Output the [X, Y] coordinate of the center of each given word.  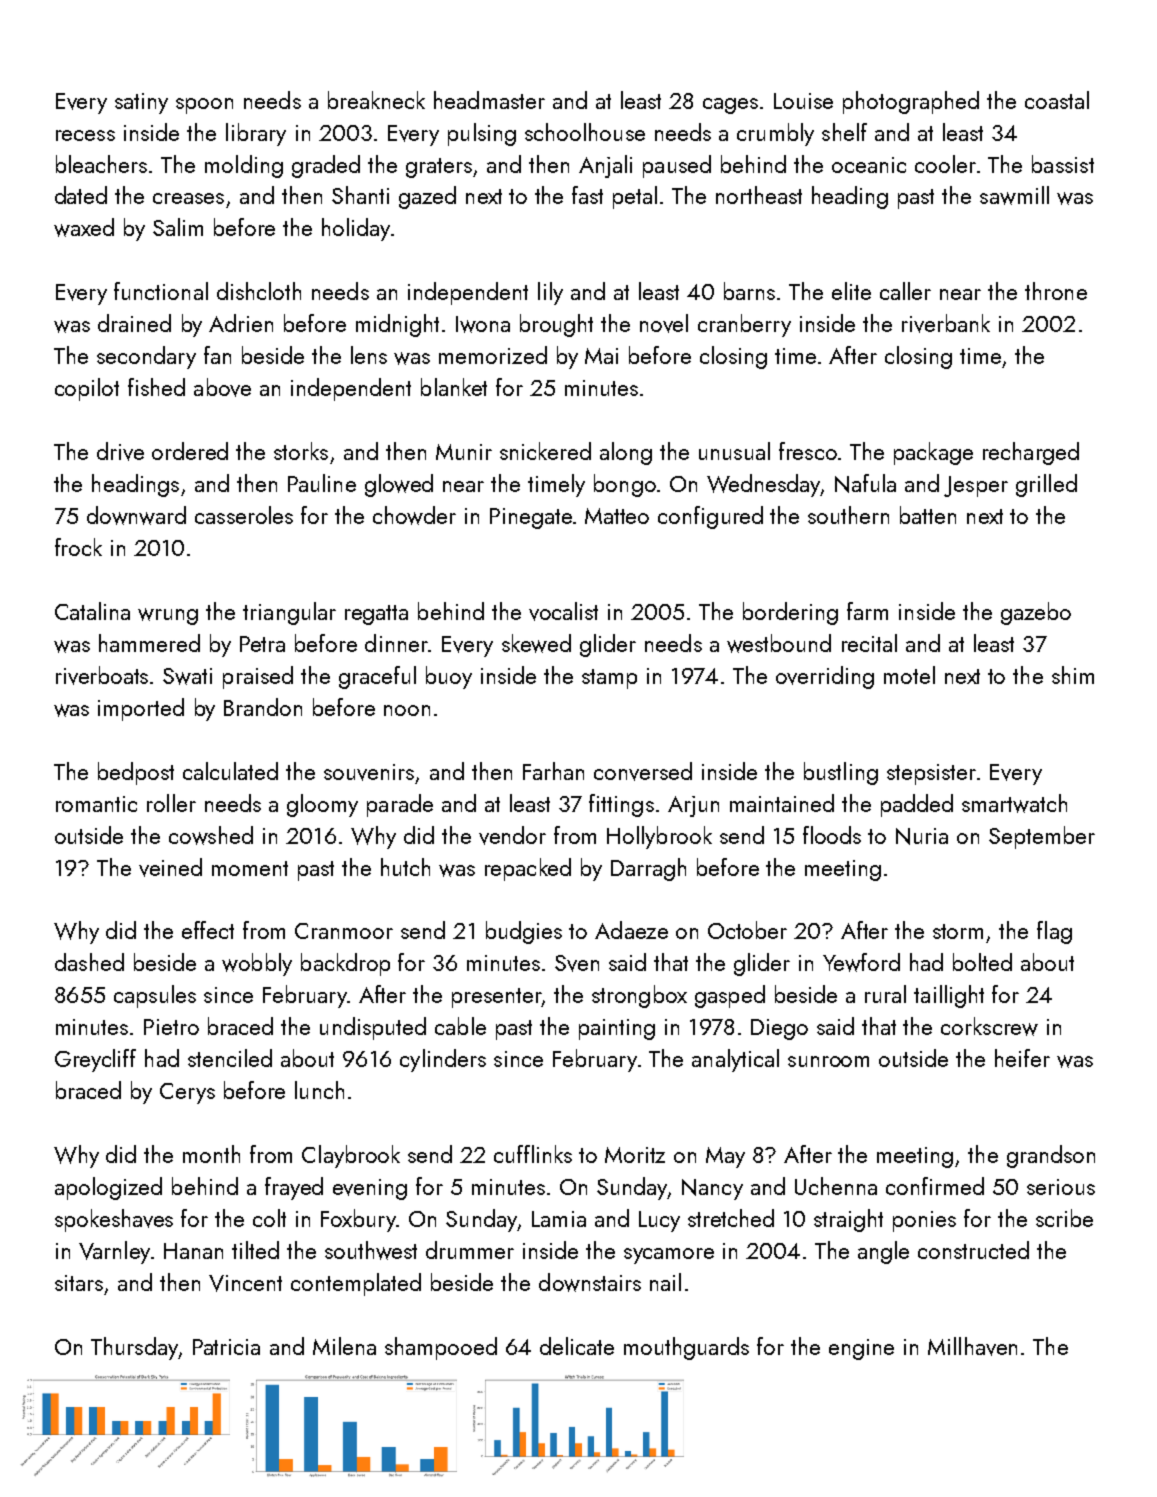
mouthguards [686, 1348]
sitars [79, 1283]
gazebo [1036, 613]
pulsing [482, 134]
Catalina [92, 611]
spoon [204, 106]
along [626, 453]
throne [1056, 291]
